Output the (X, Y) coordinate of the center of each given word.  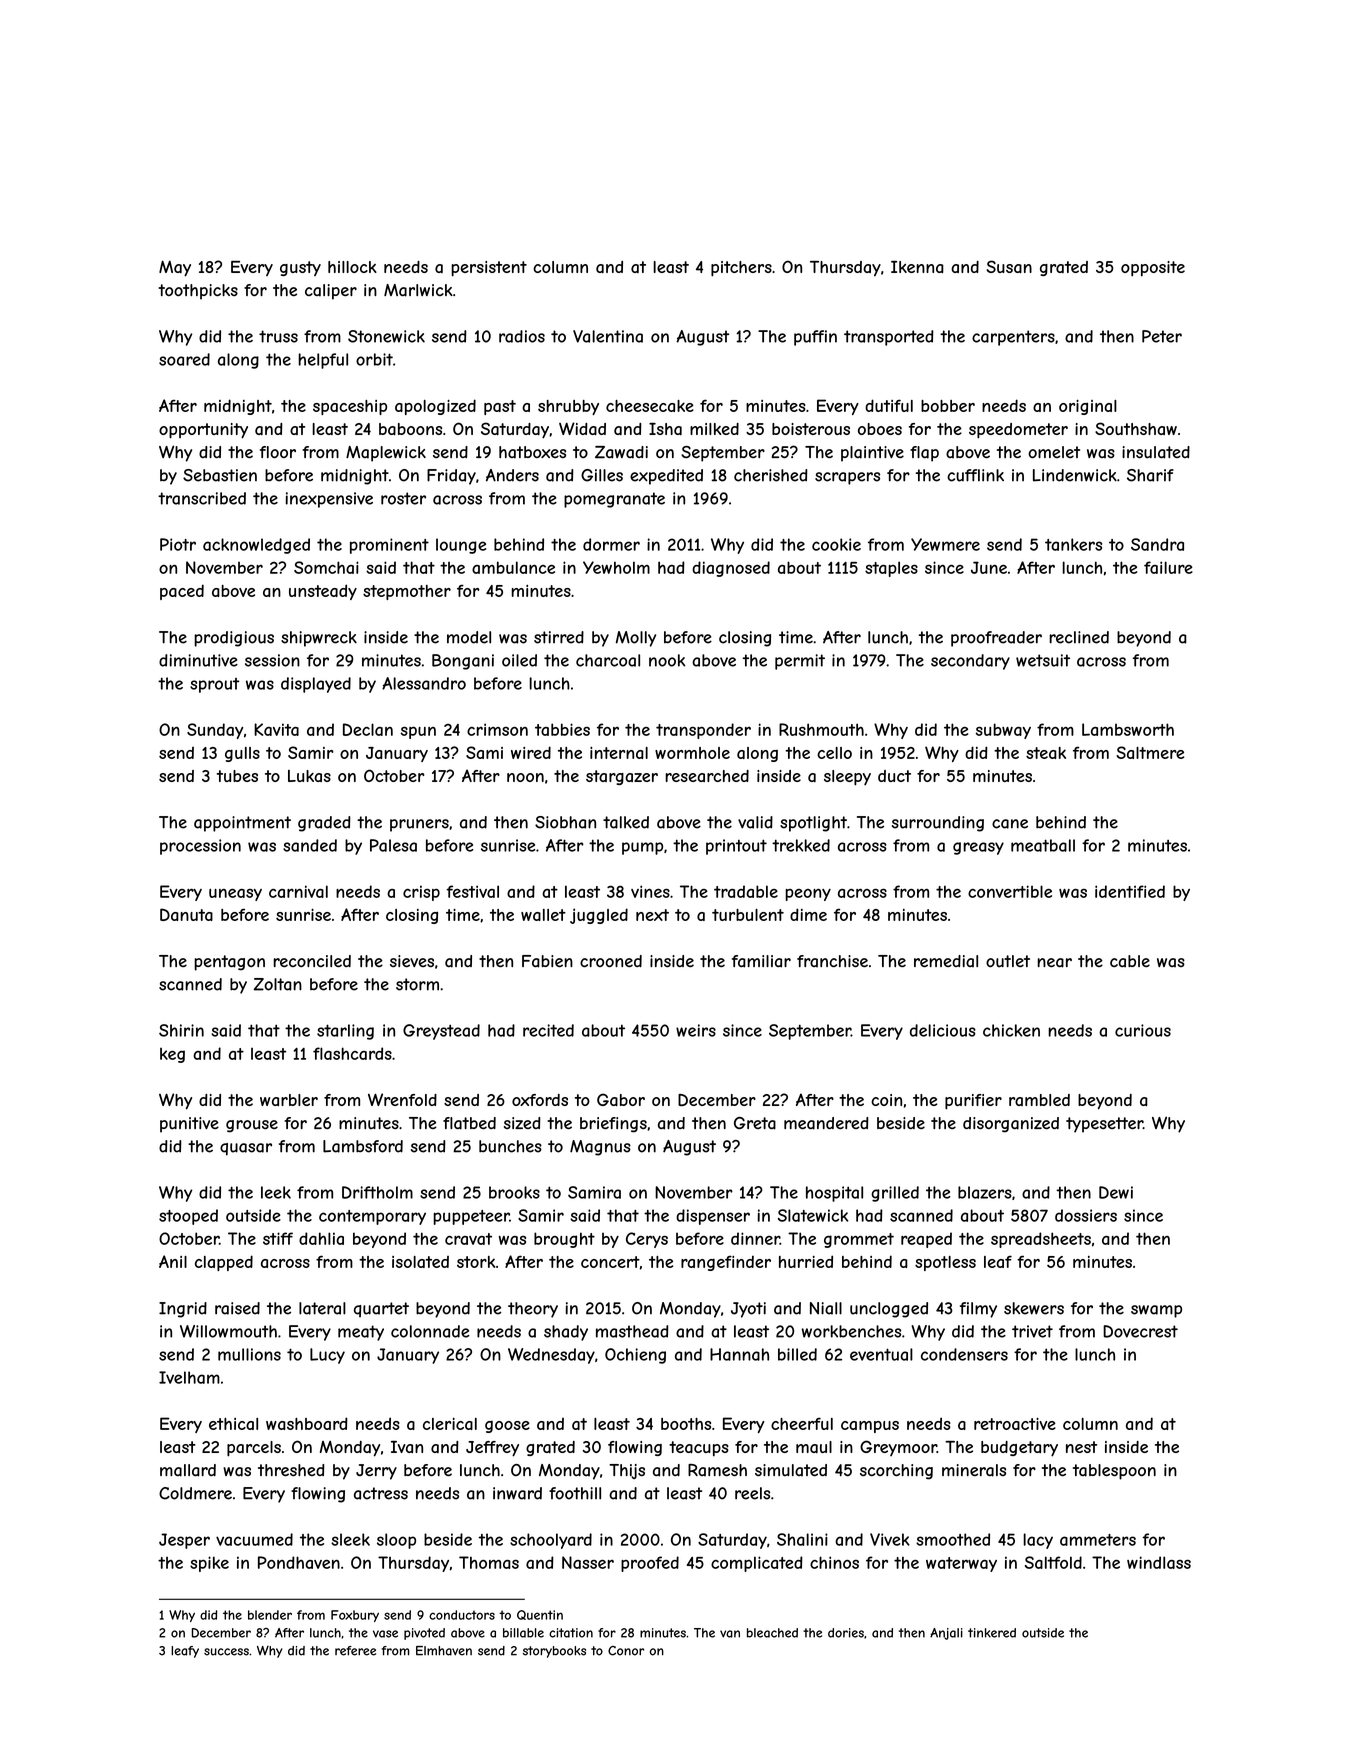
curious (1143, 1030)
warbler (289, 1100)
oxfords (540, 1100)
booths (686, 1424)
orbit (374, 359)
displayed (316, 685)
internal (619, 753)
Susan (1009, 266)
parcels (254, 1449)
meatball (1043, 845)
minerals (974, 1470)
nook (667, 660)
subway (1003, 731)
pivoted (424, 1634)
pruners (419, 825)
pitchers (741, 269)
